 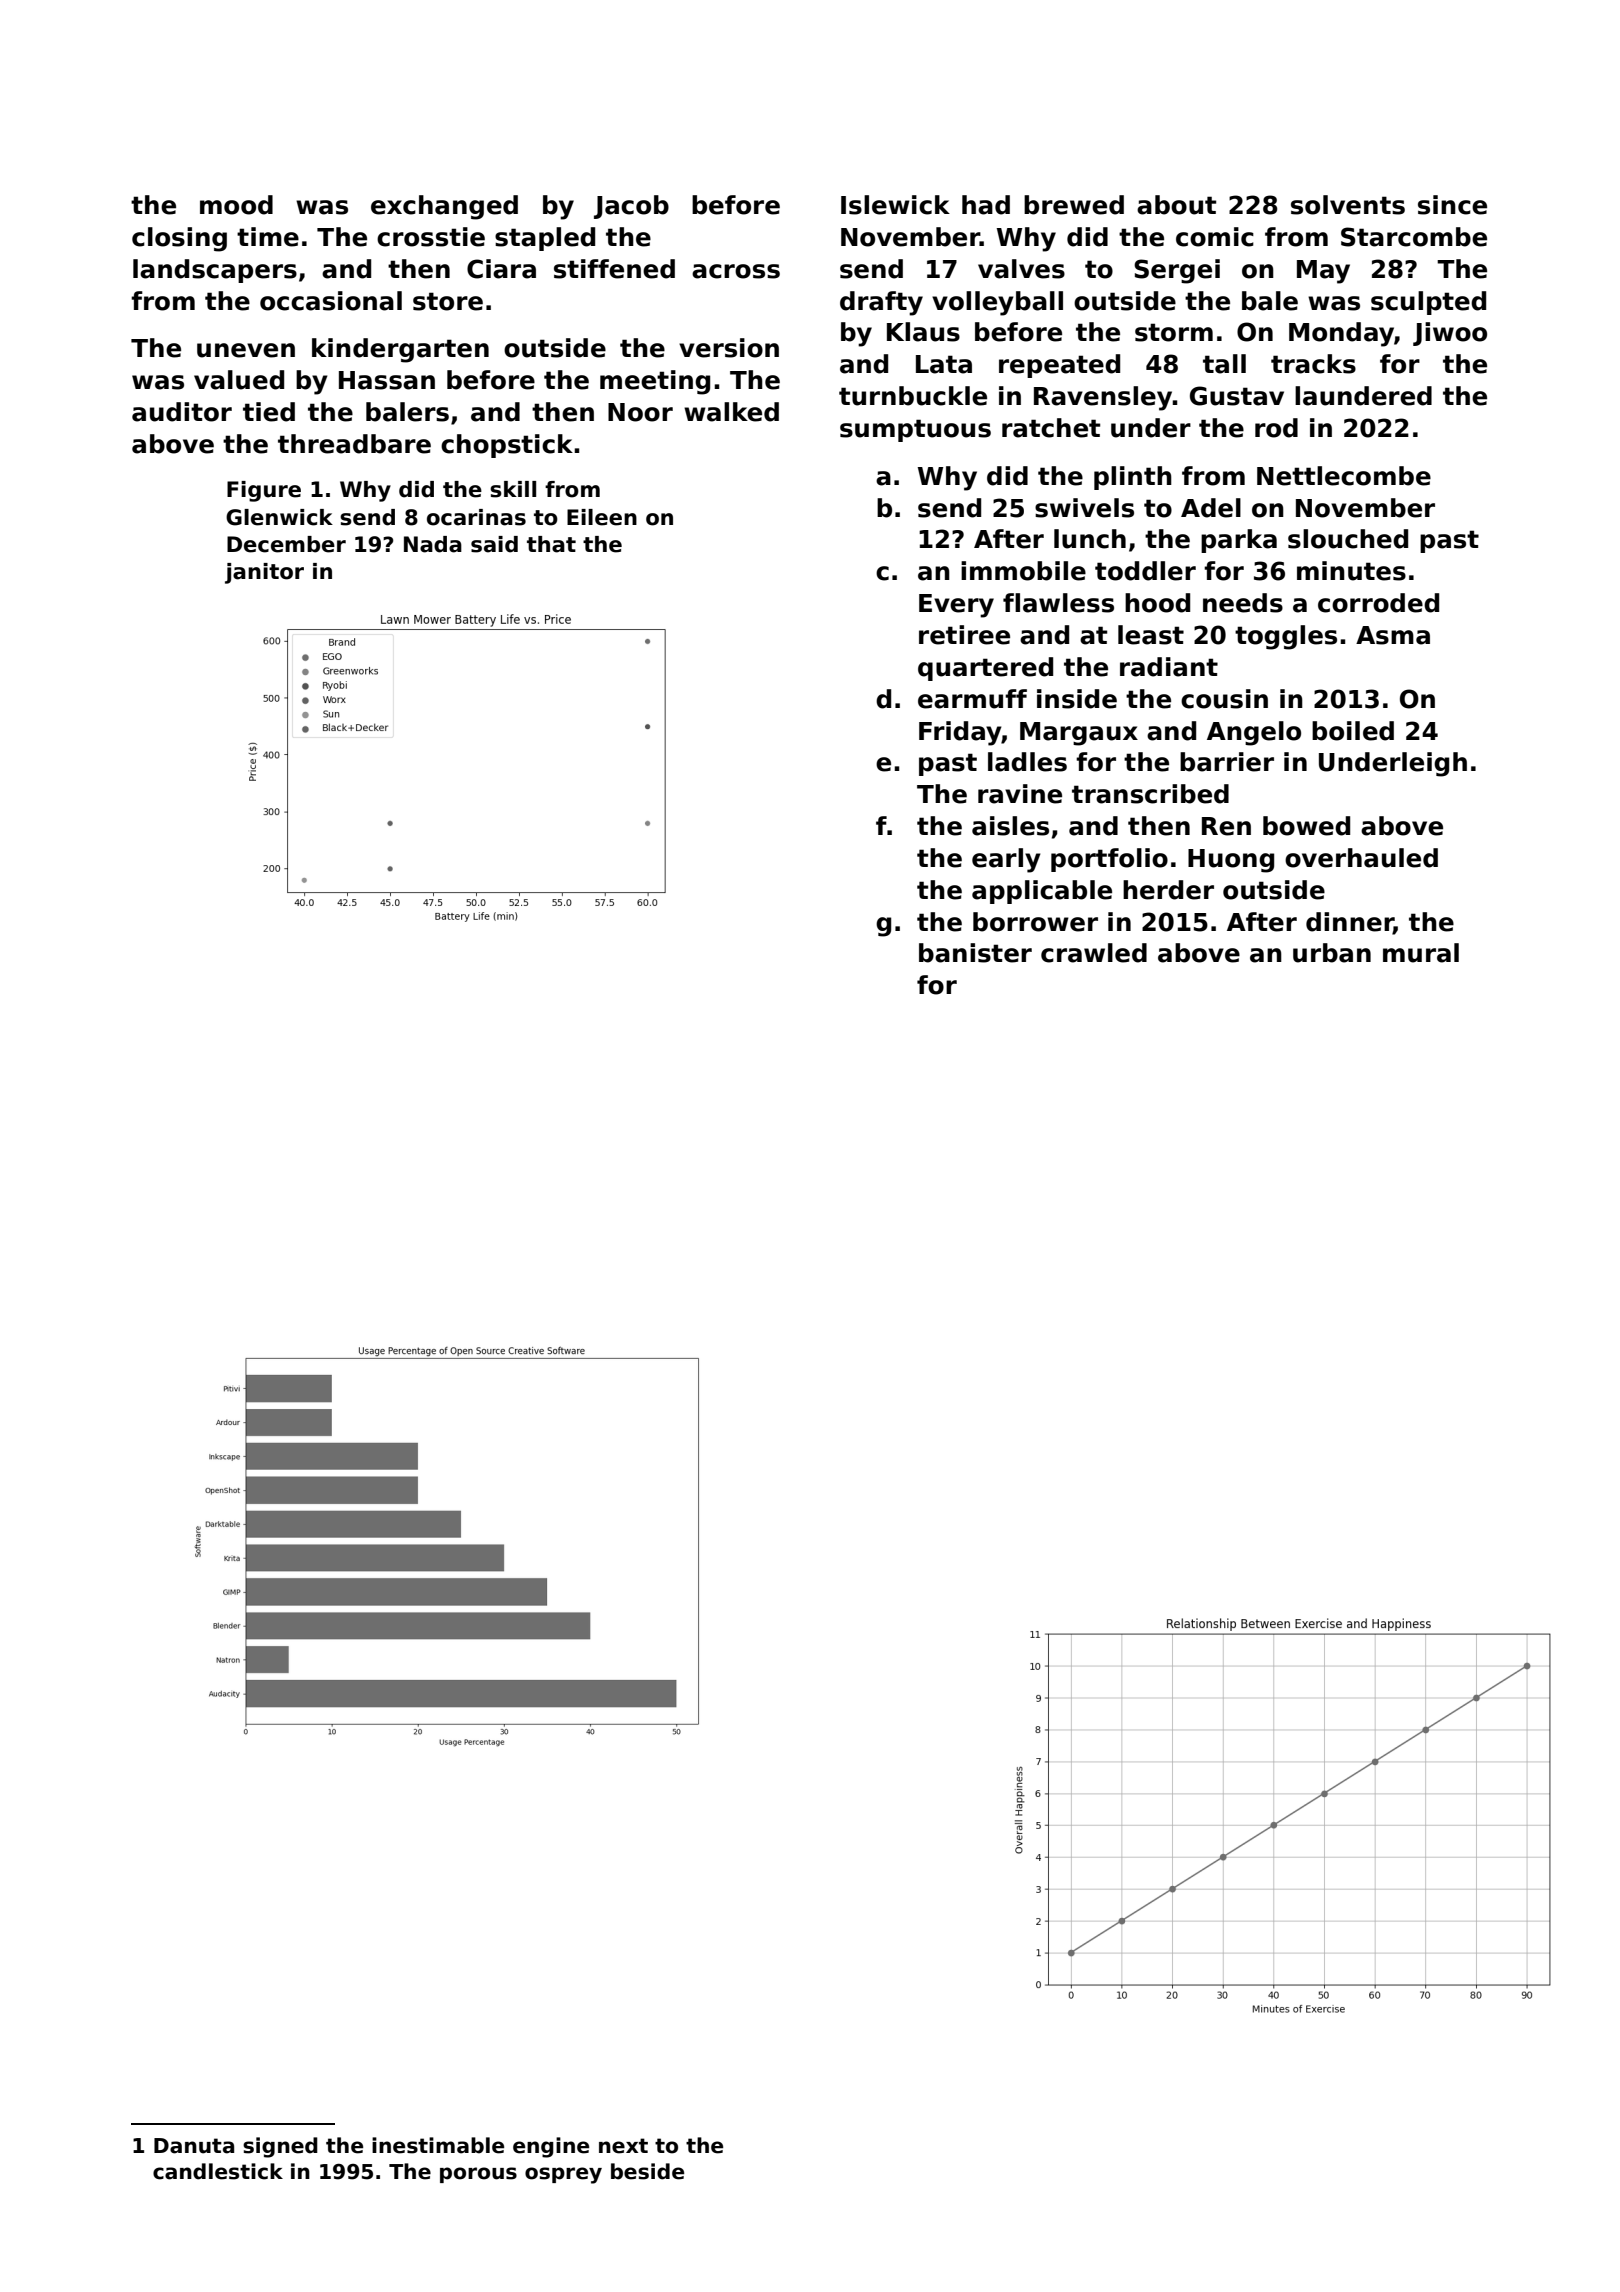 I want to click on candlestick, so click(x=218, y=2171).
